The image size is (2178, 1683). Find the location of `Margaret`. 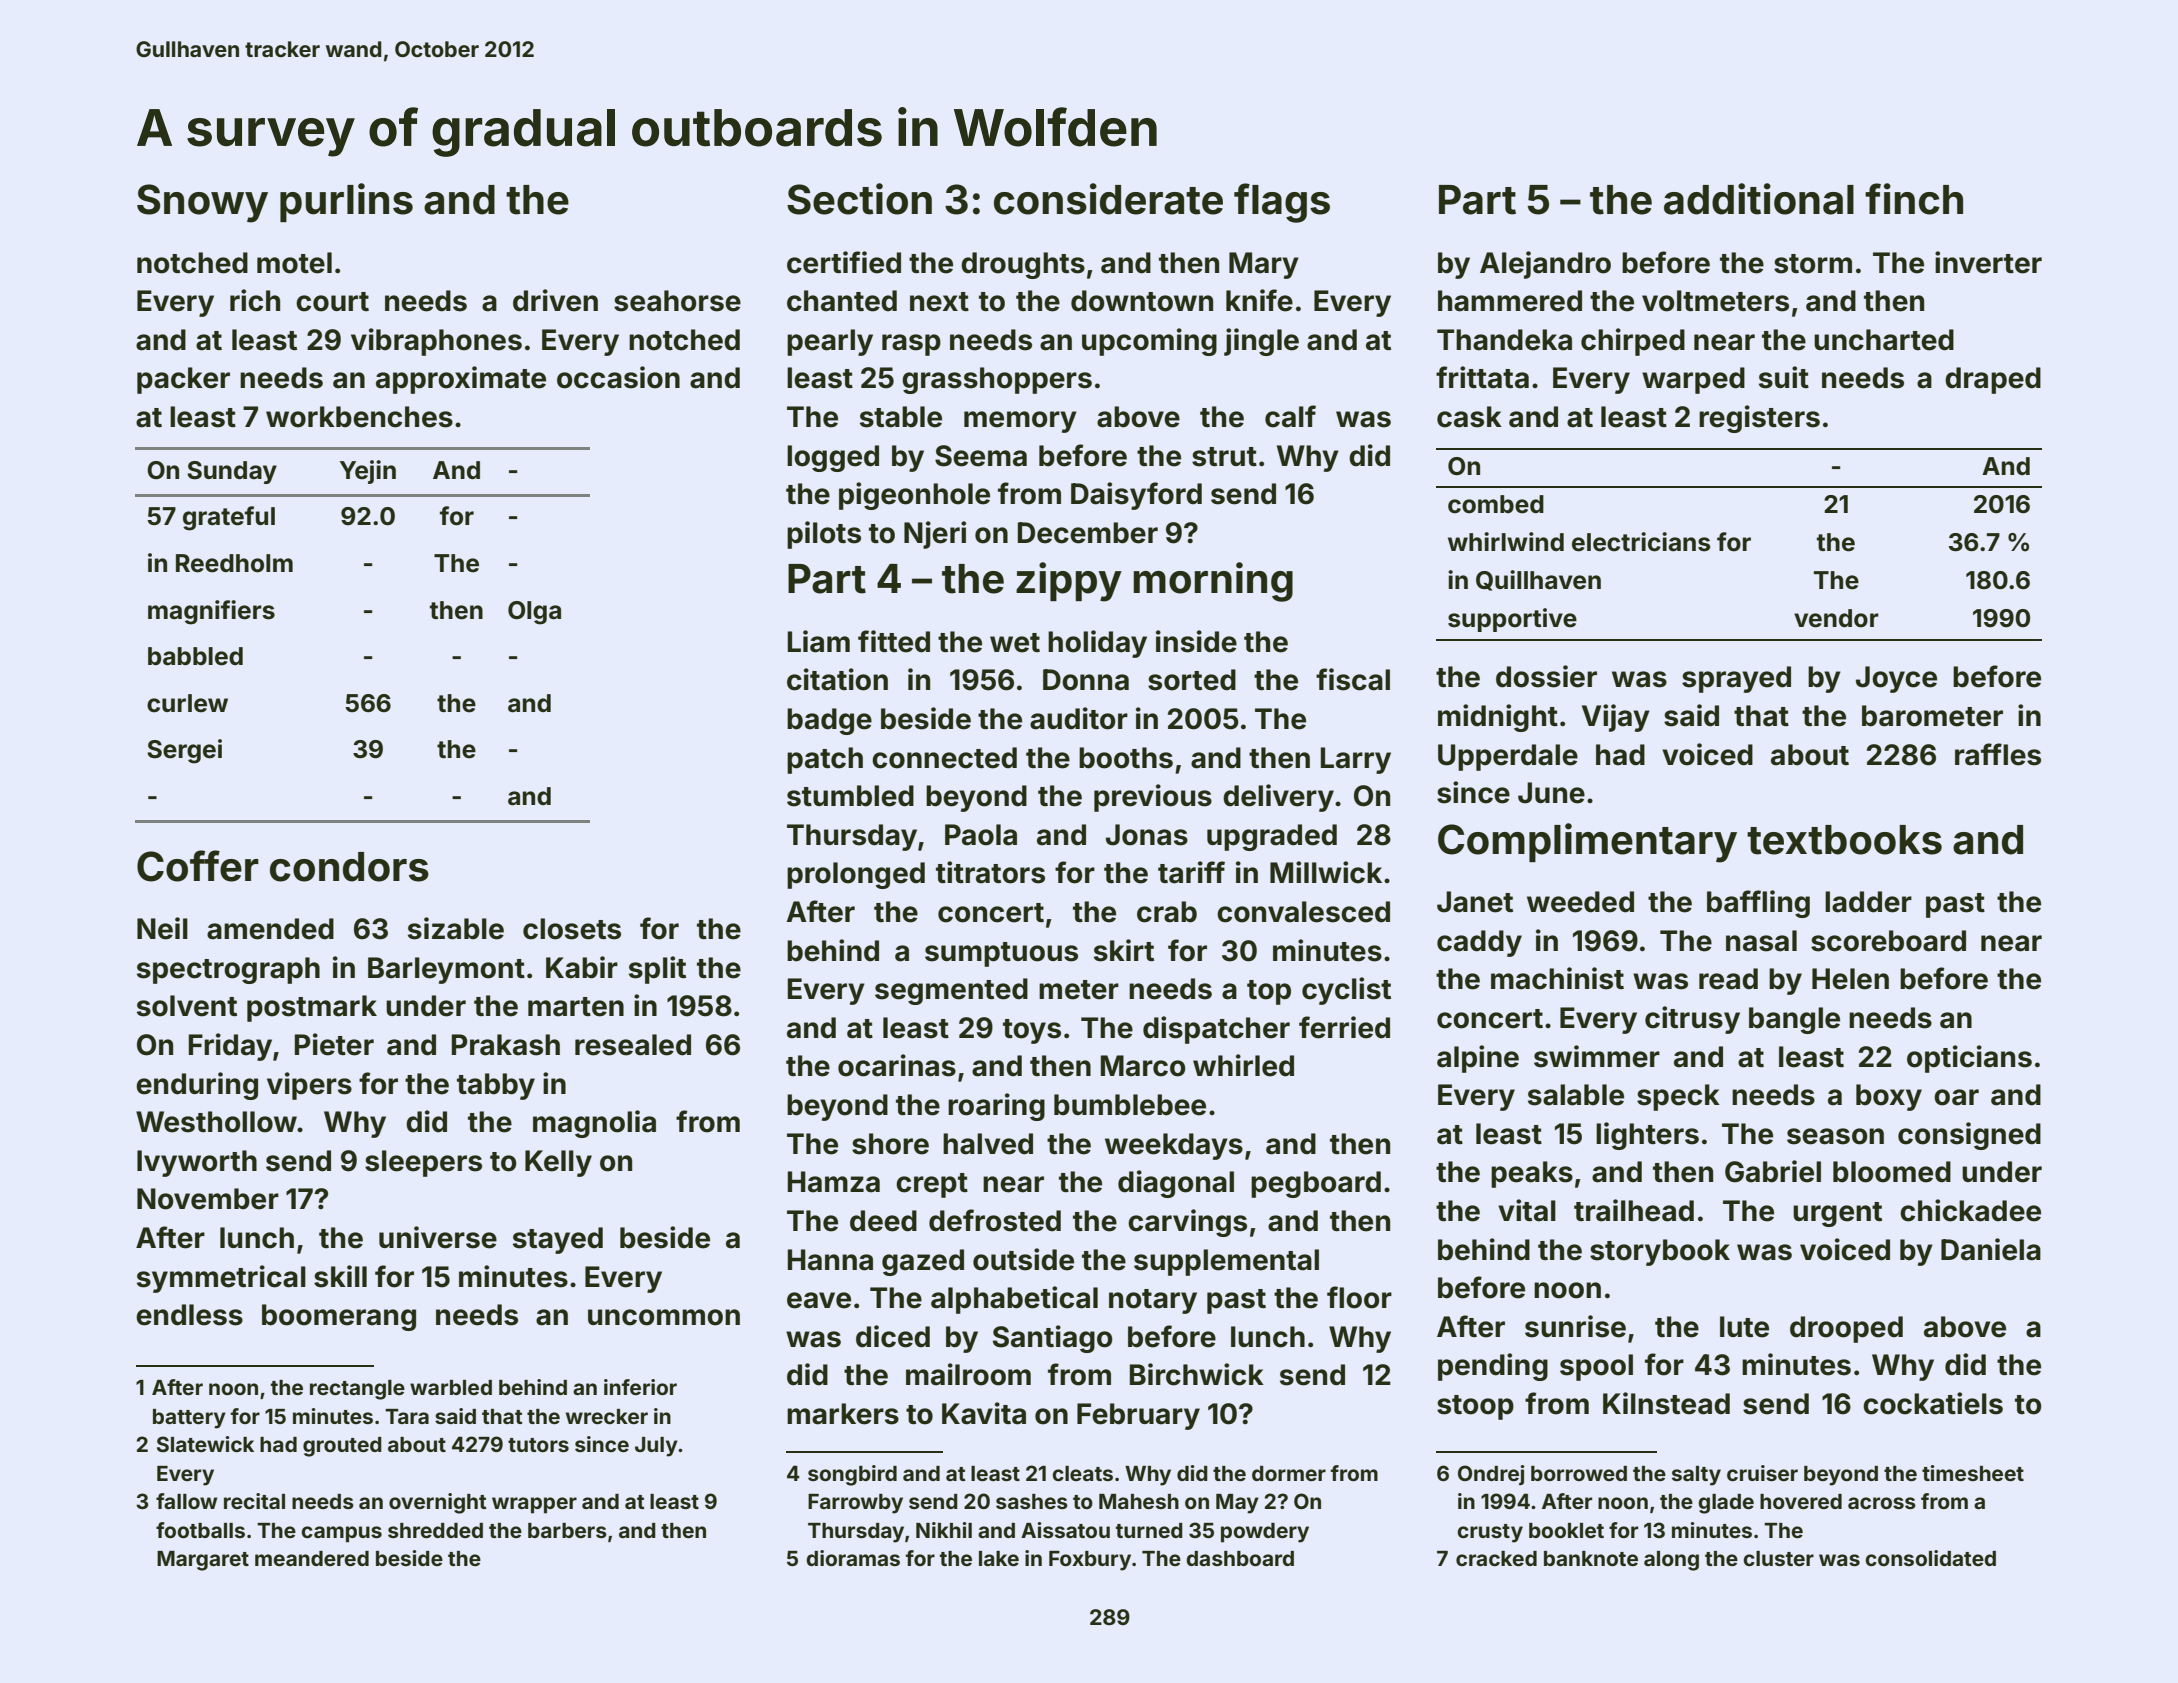

Margaret is located at coordinates (203, 1561).
